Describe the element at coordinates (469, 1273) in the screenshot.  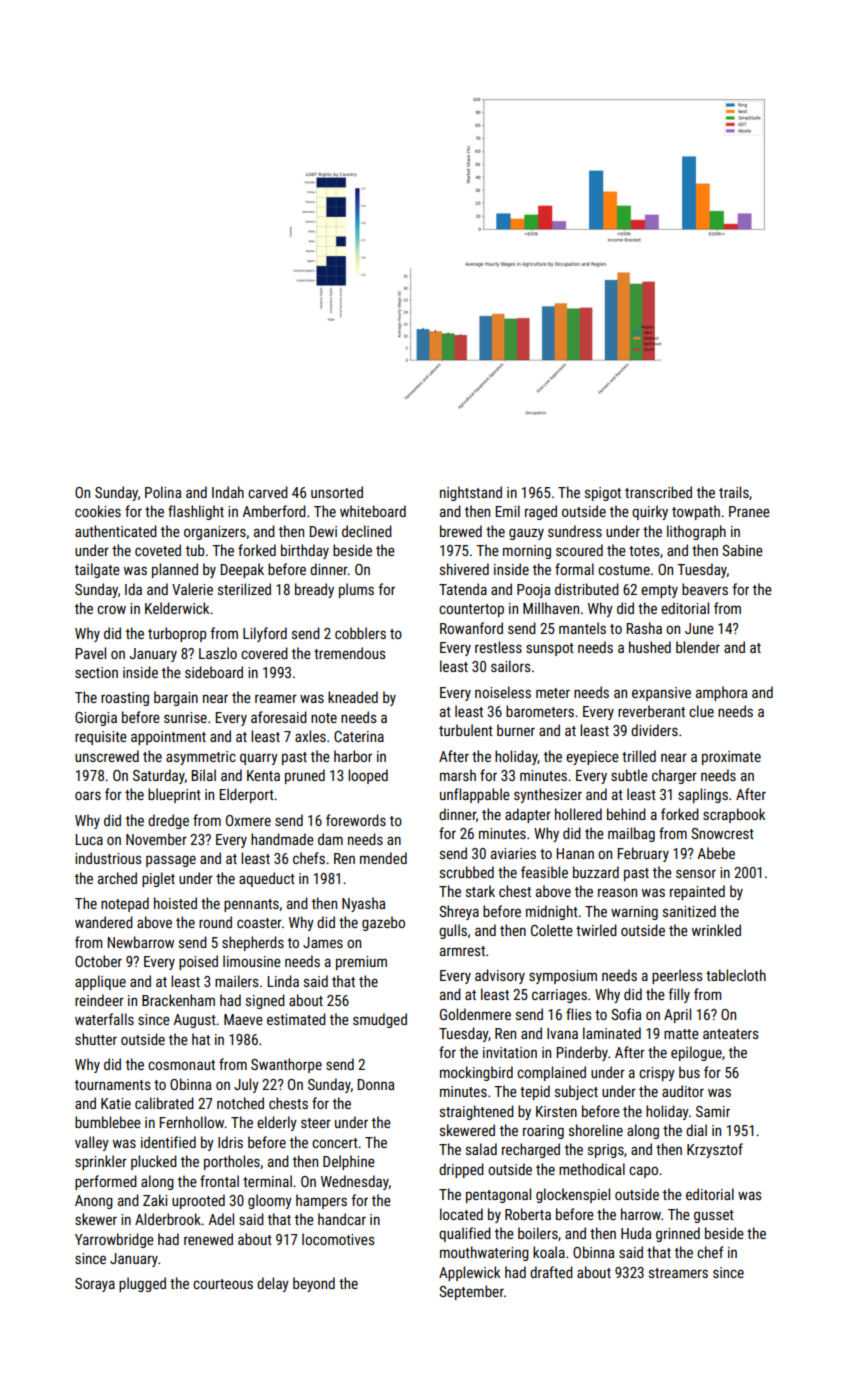
I see `Applewick` at that location.
